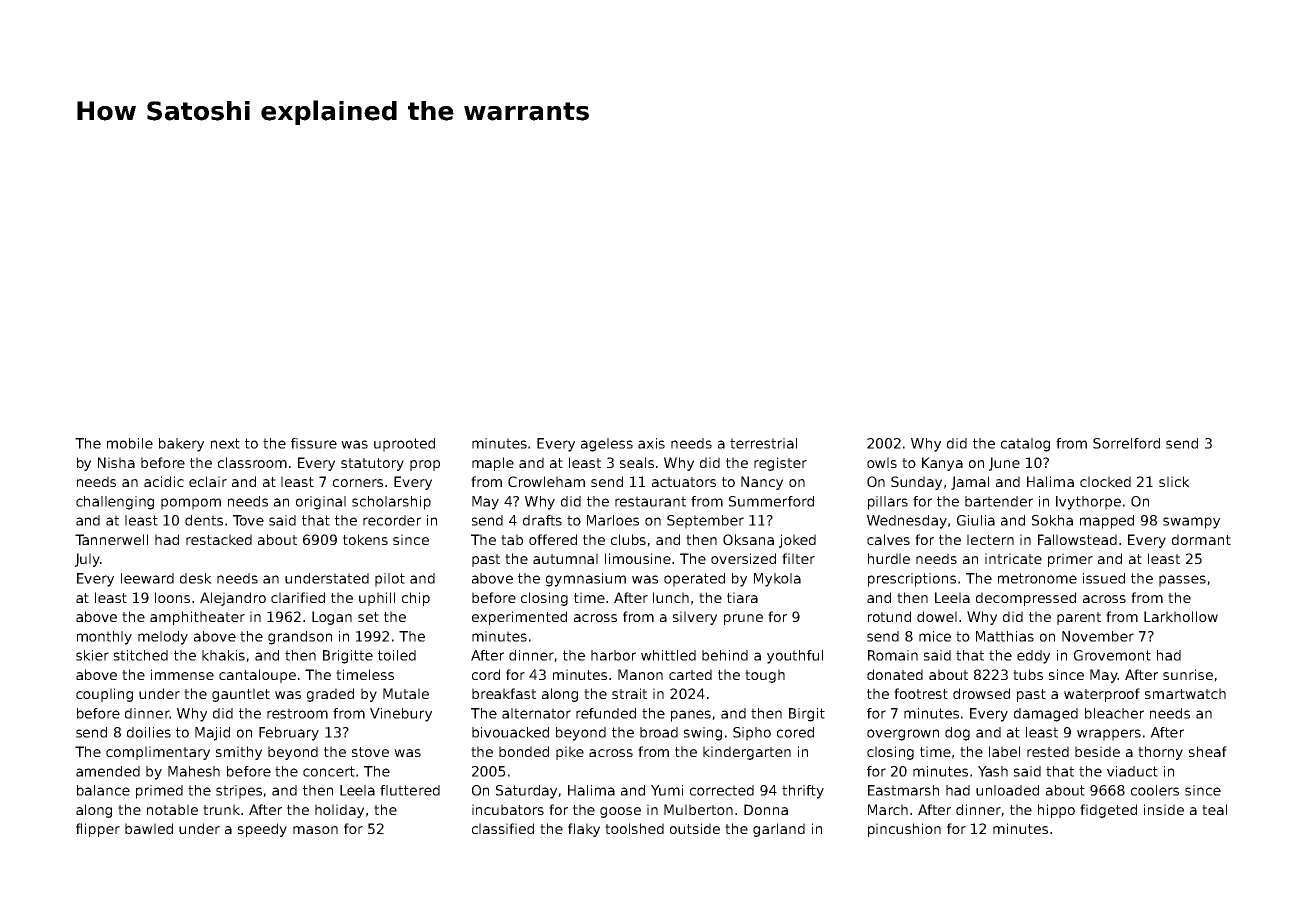 This screenshot has width=1308, height=924. What do you see at coordinates (92, 655) in the screenshot?
I see `skier` at bounding box center [92, 655].
